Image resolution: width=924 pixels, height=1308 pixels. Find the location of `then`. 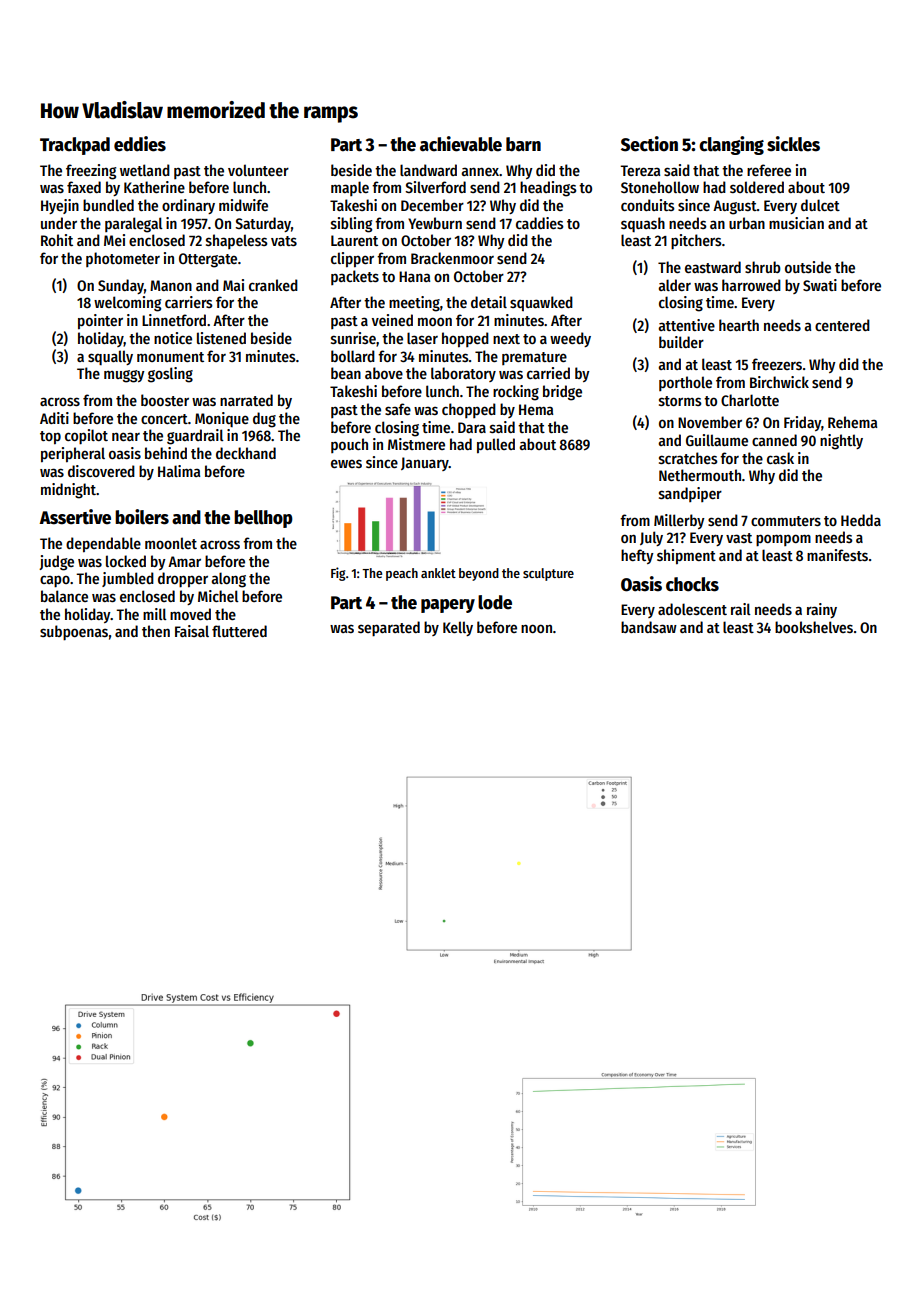

then is located at coordinates (156, 631).
